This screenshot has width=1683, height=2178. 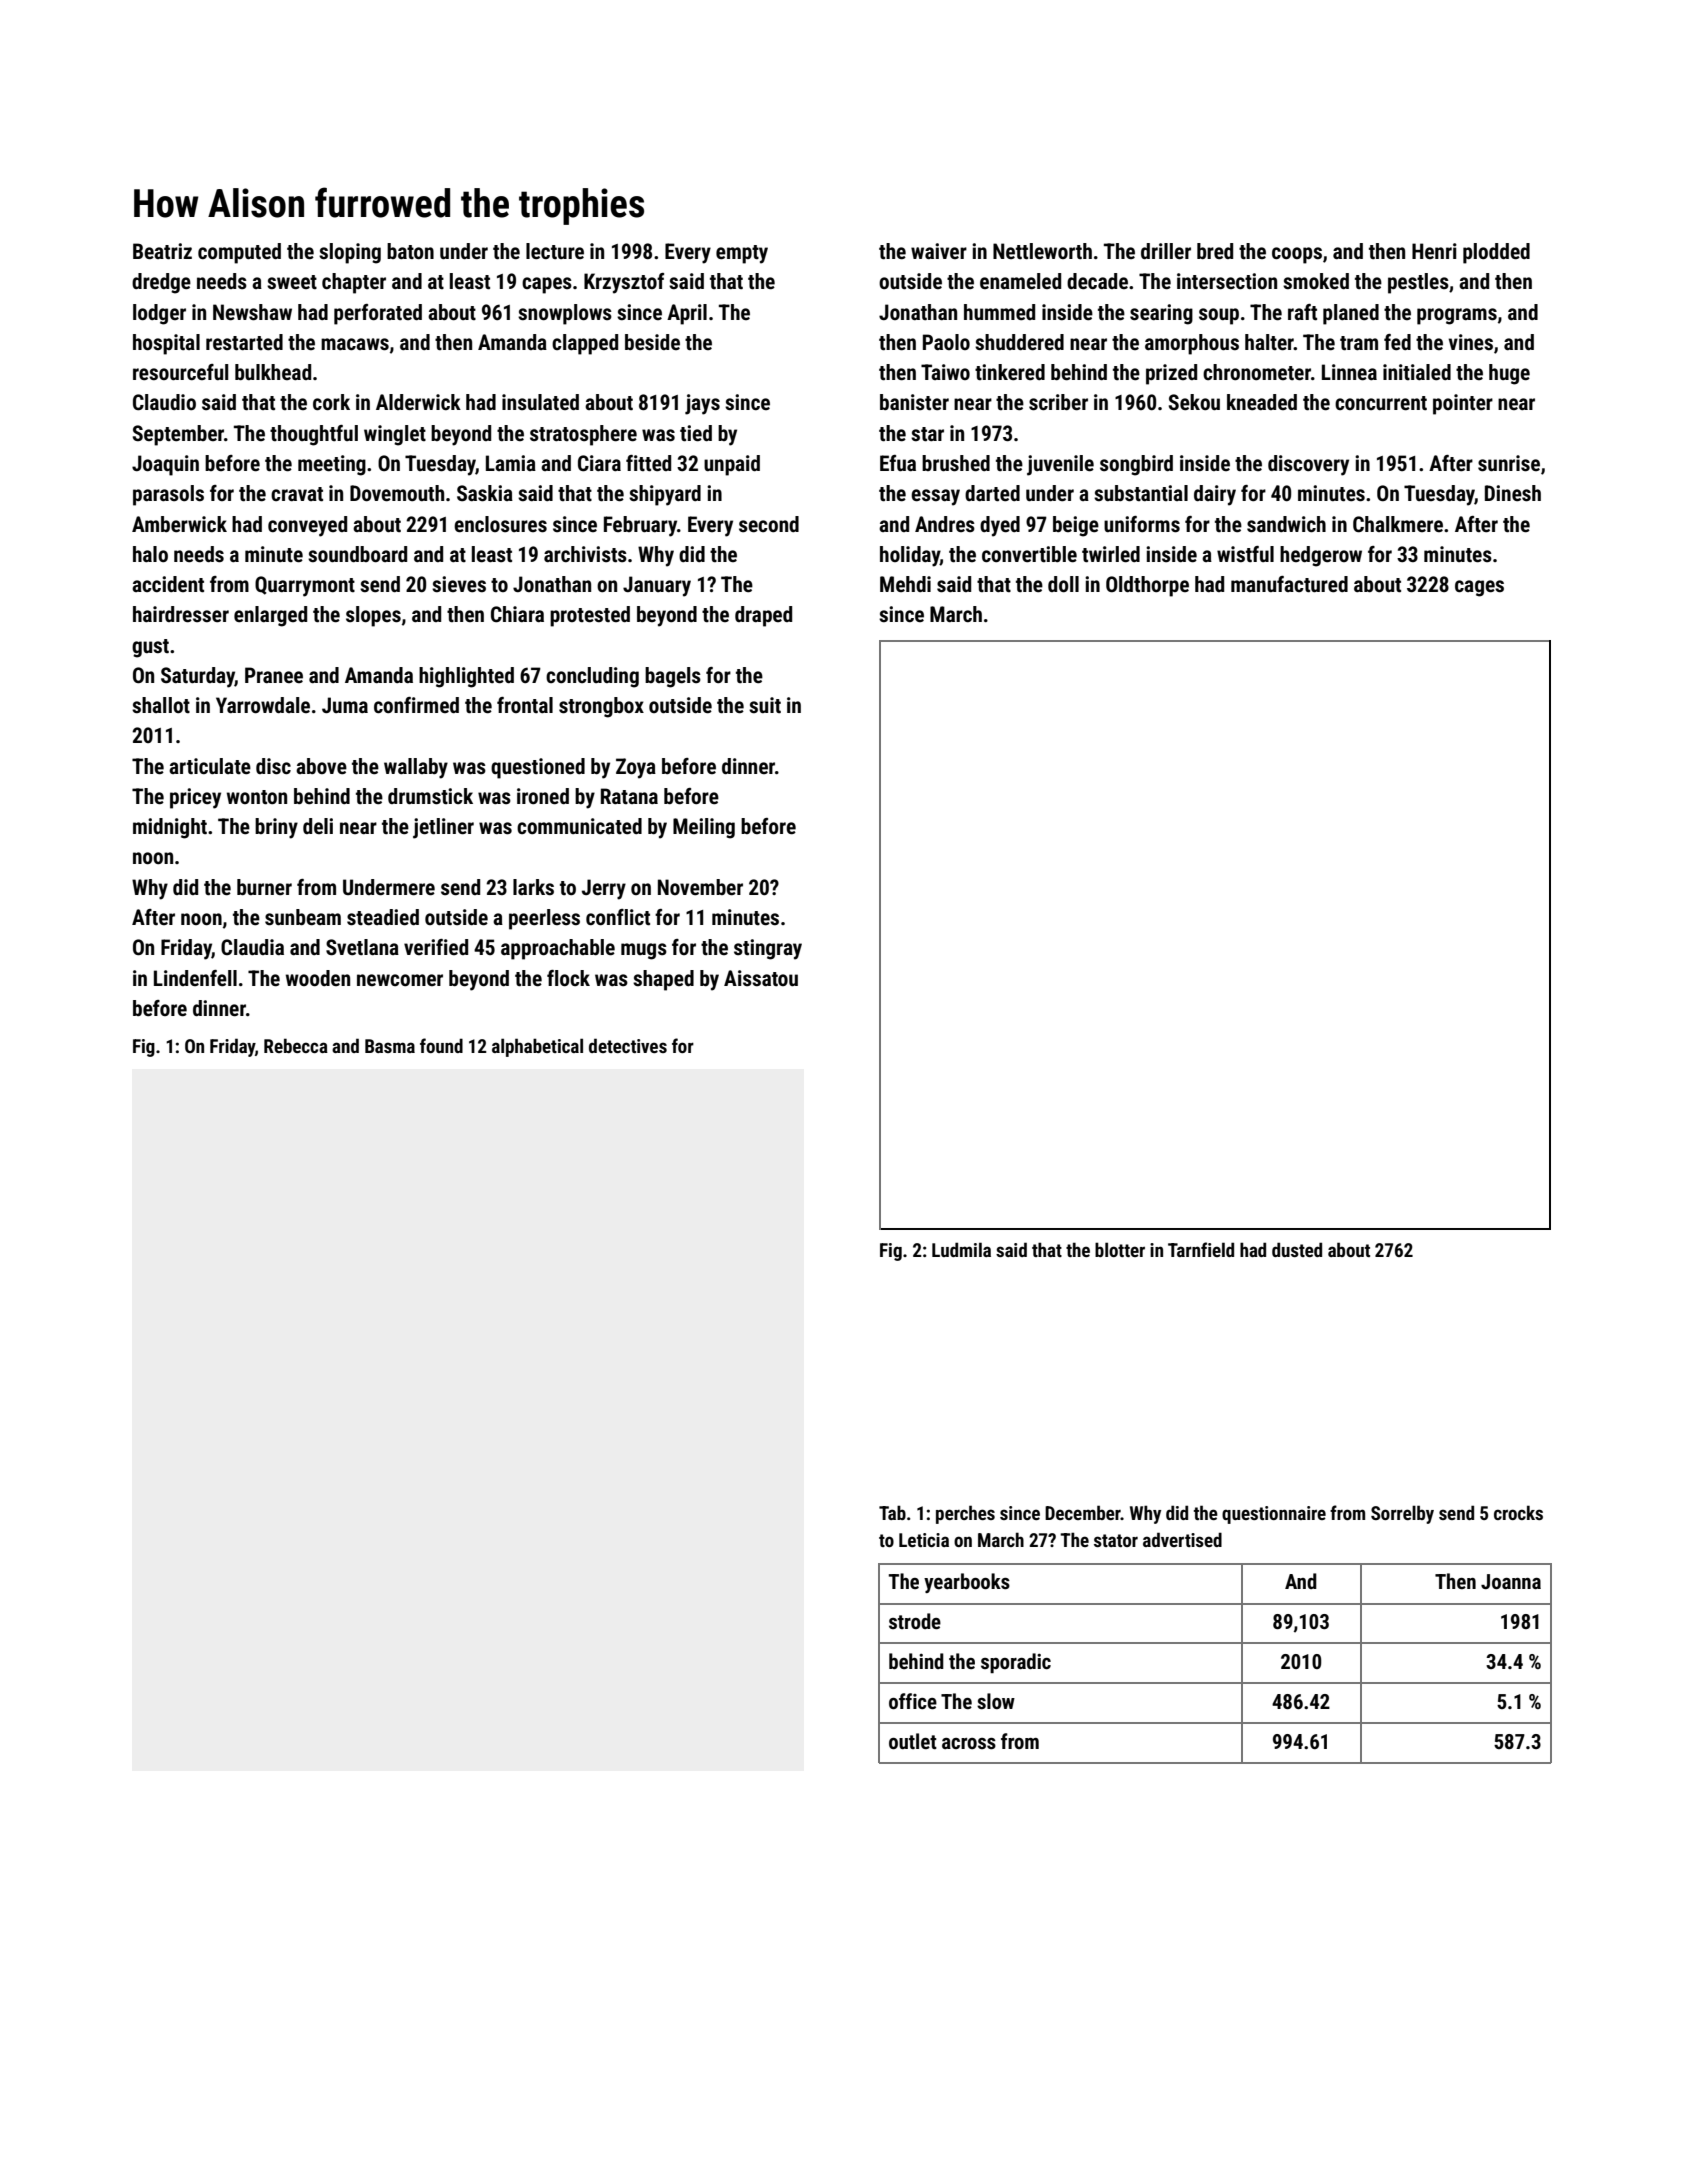 I want to click on frontal, so click(x=525, y=705).
